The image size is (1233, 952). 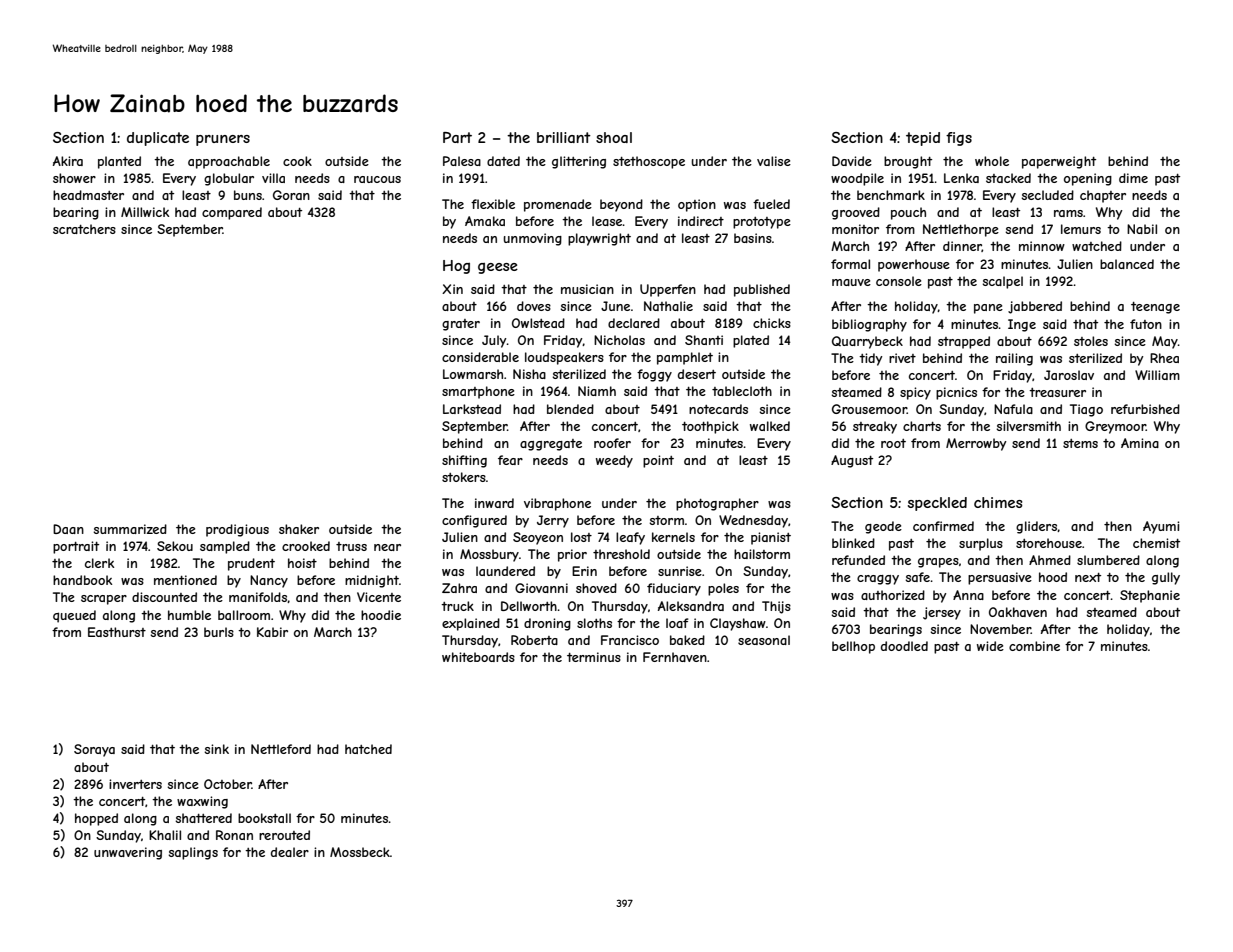 I want to click on Soraya, so click(x=94, y=750).
